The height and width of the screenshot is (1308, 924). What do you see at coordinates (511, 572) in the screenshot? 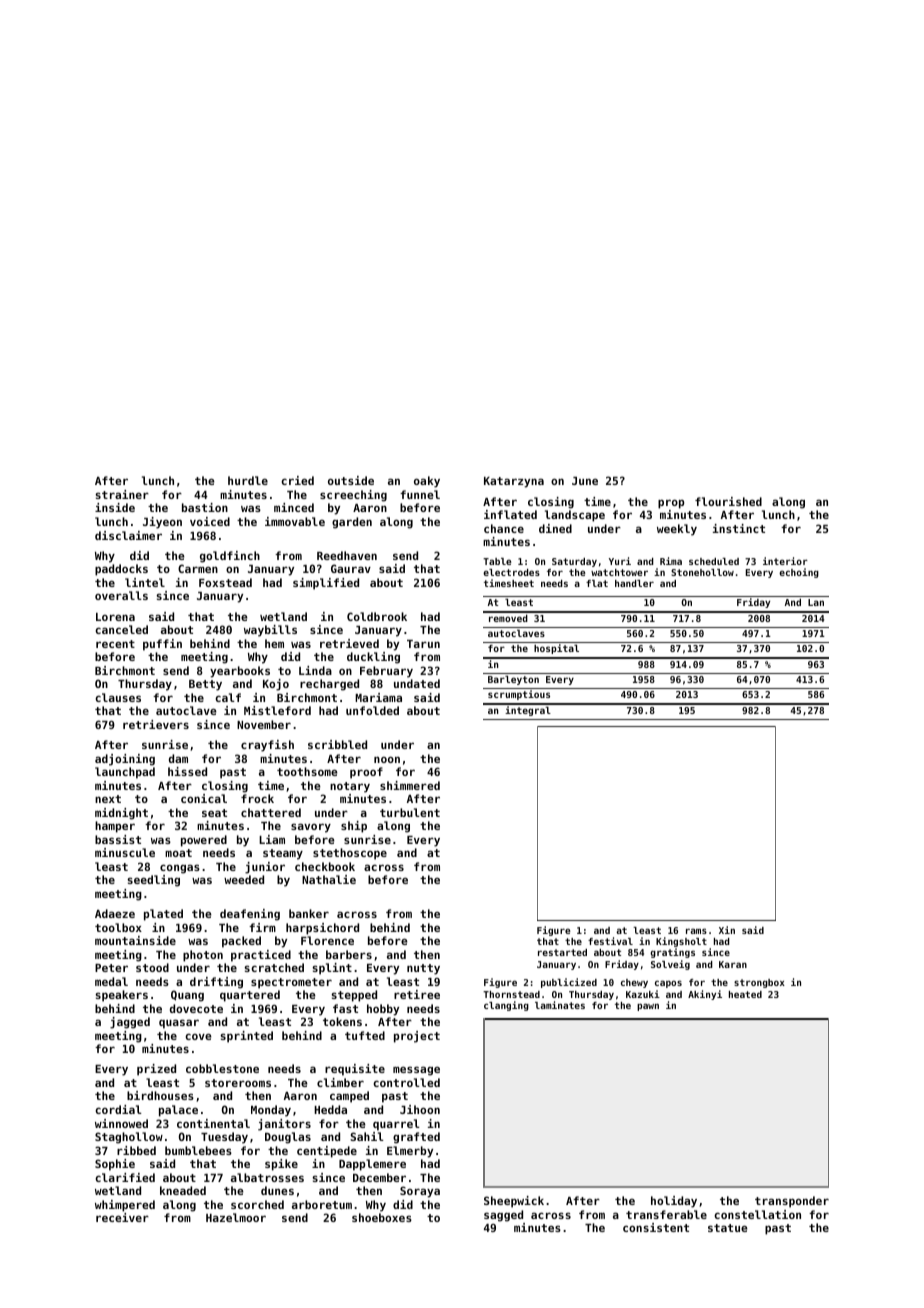
I see `electrodes` at bounding box center [511, 572].
